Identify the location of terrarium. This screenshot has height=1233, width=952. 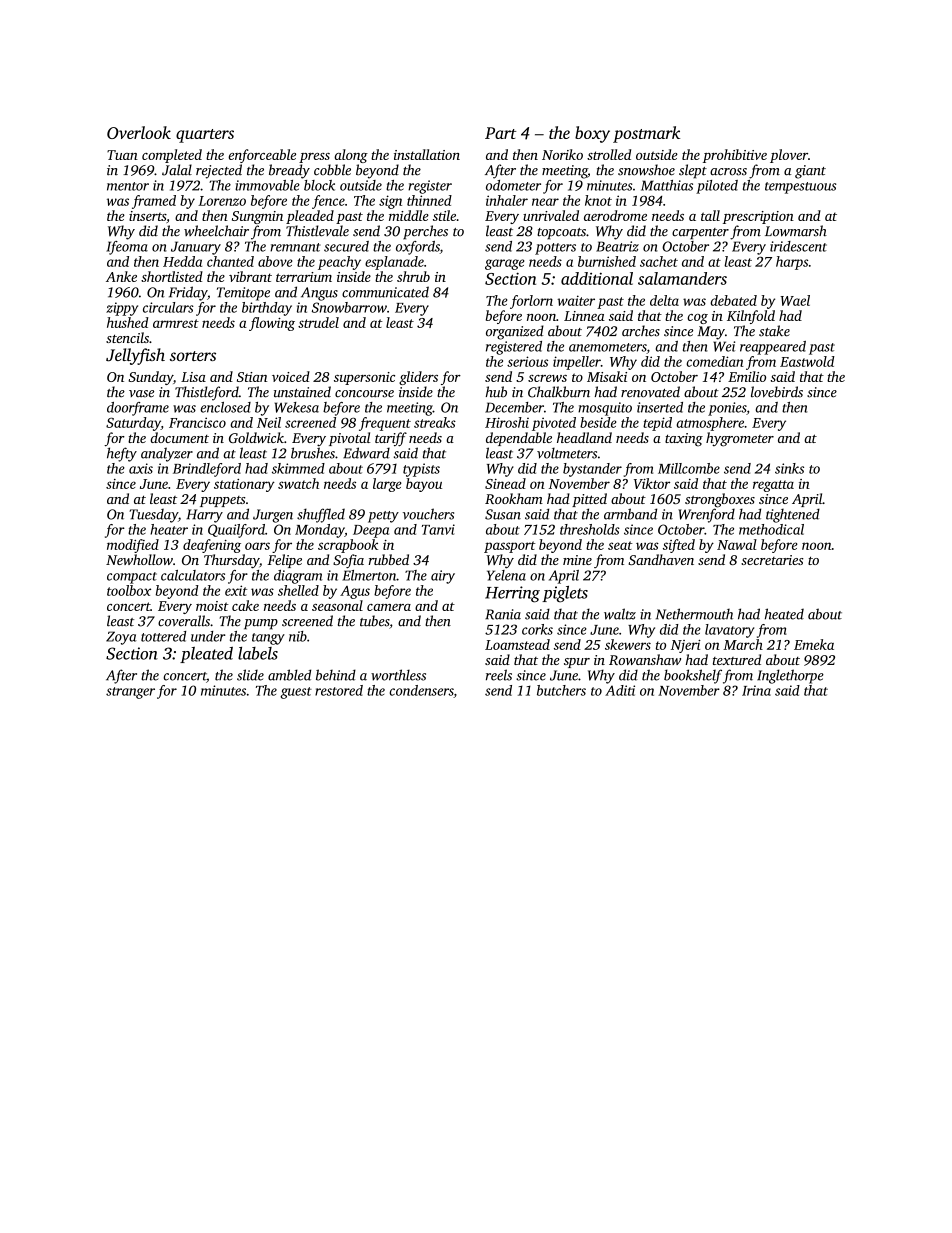
(304, 277).
